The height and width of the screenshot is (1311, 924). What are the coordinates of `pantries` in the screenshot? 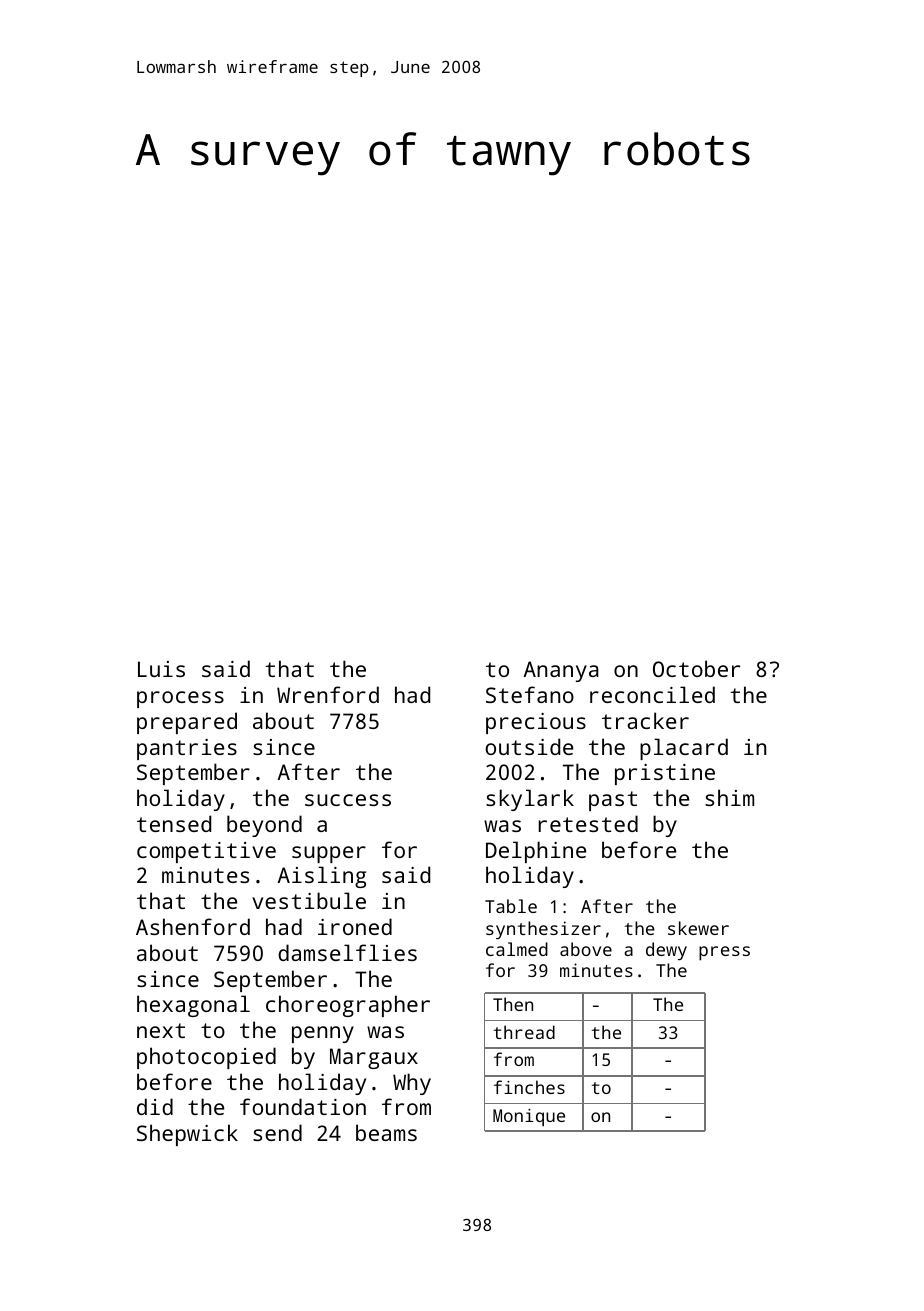 It's located at (187, 749).
